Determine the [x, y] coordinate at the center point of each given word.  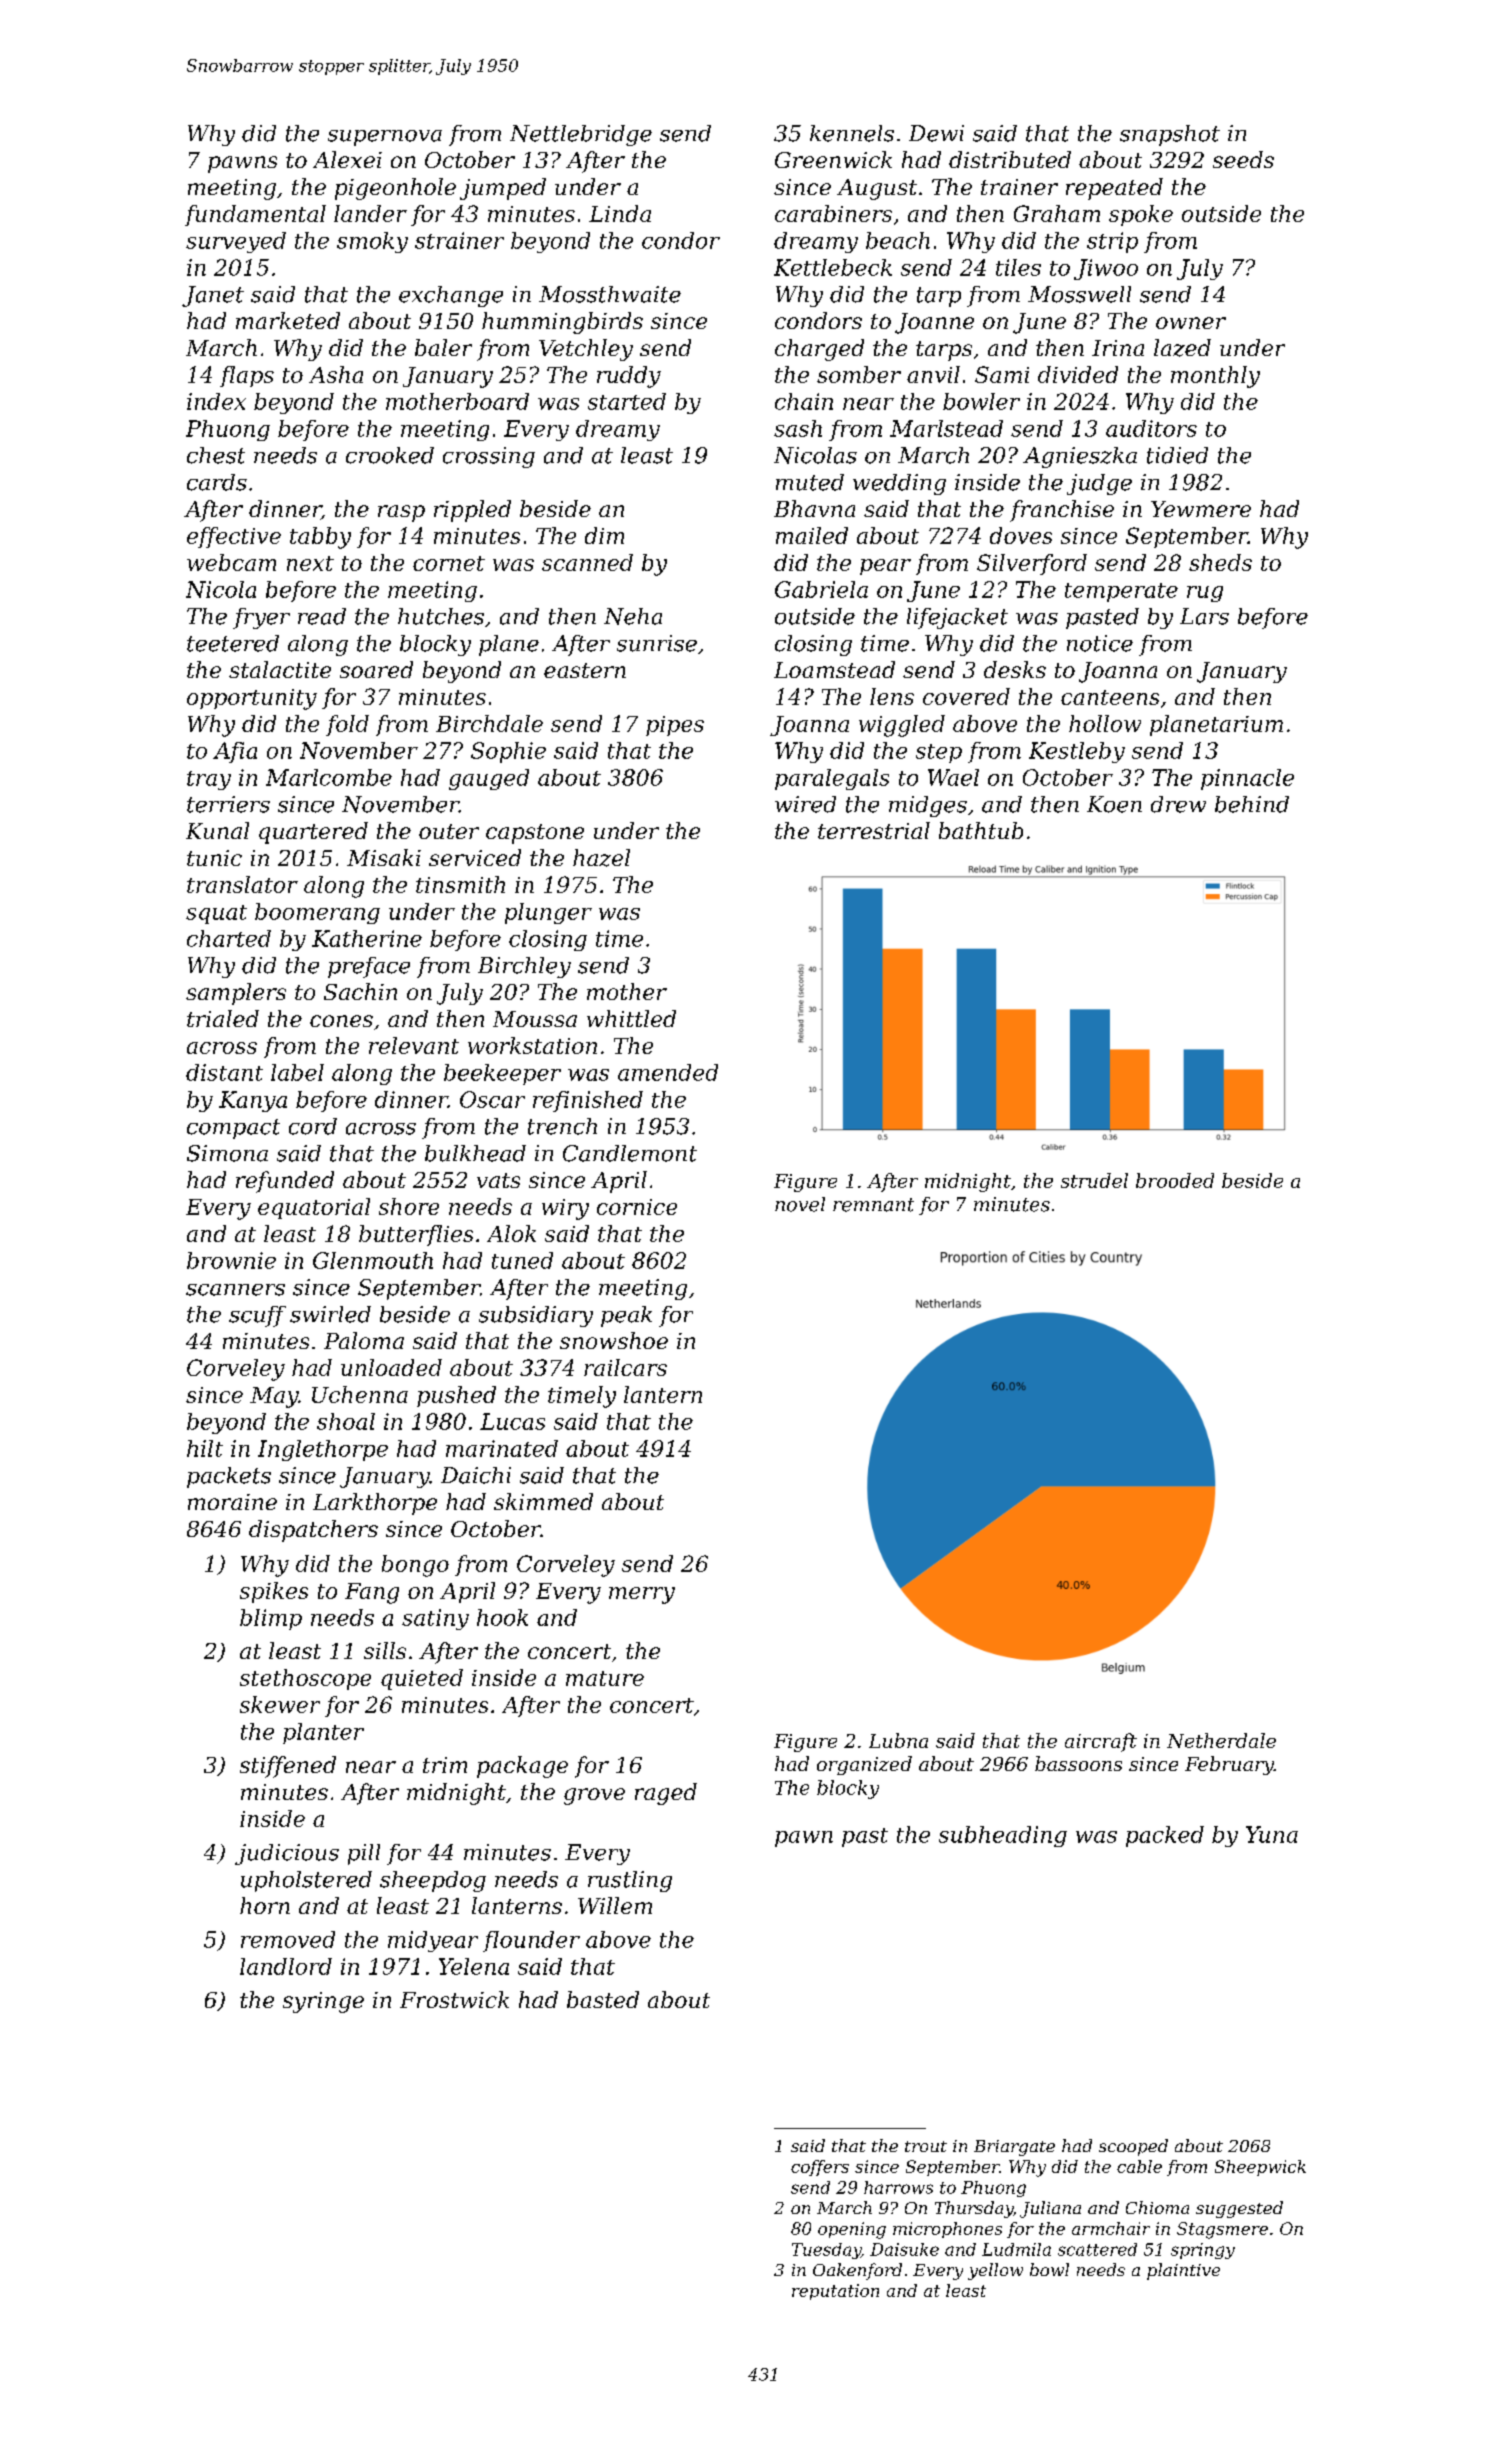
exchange [451, 296]
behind [1252, 804]
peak [626, 1316]
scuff [257, 1316]
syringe [323, 2002]
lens [892, 696]
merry [642, 1595]
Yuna [1272, 1834]
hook [502, 1617]
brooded [1175, 1180]
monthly [1215, 377]
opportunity [252, 699]
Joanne [934, 323]
